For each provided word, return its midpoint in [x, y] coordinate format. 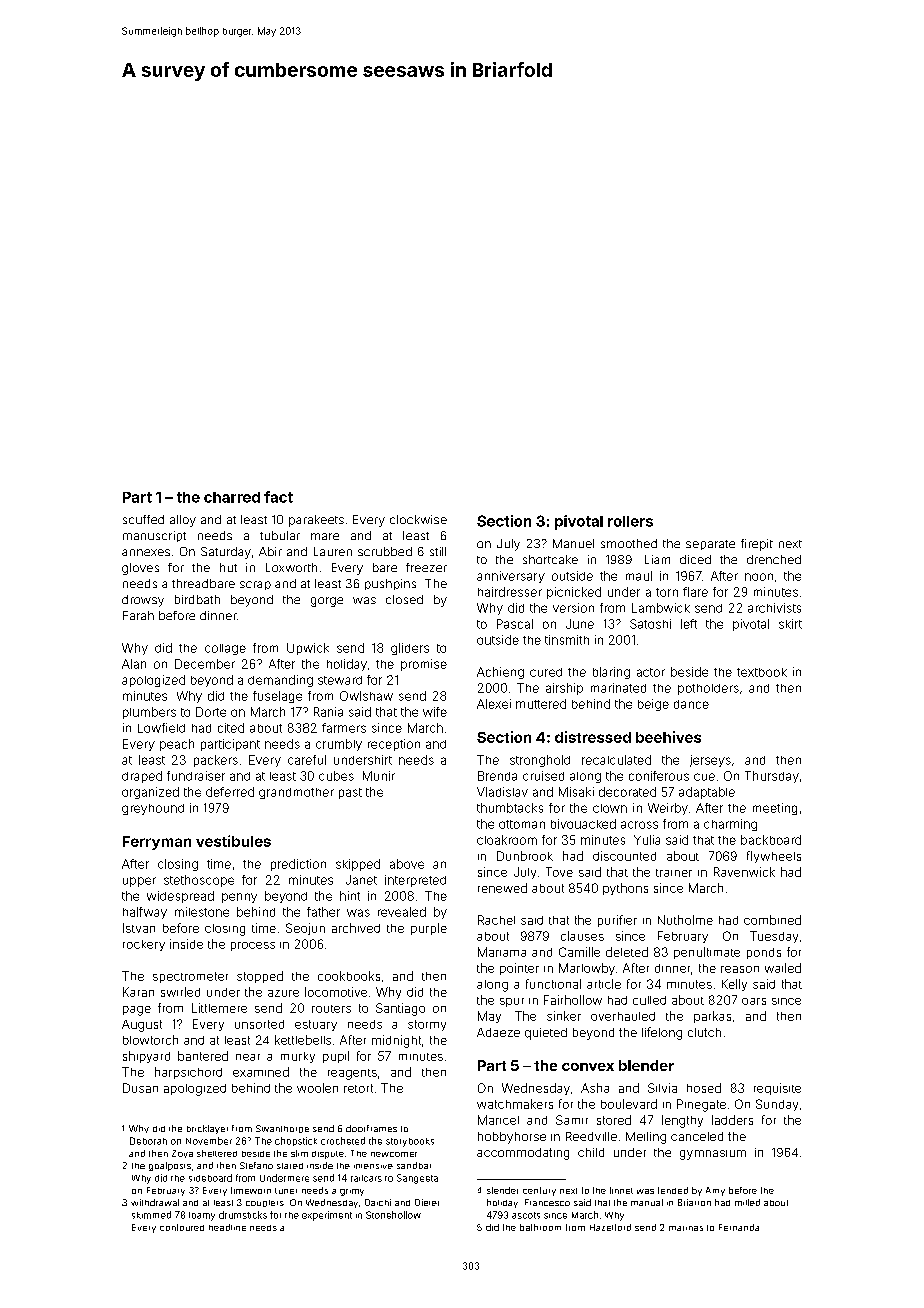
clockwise [418, 519]
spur [512, 1002]
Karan [138, 992]
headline [227, 1227]
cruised [543, 776]
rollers [630, 521]
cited [231, 728]
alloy [183, 521]
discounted [624, 856]
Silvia [662, 1088]
